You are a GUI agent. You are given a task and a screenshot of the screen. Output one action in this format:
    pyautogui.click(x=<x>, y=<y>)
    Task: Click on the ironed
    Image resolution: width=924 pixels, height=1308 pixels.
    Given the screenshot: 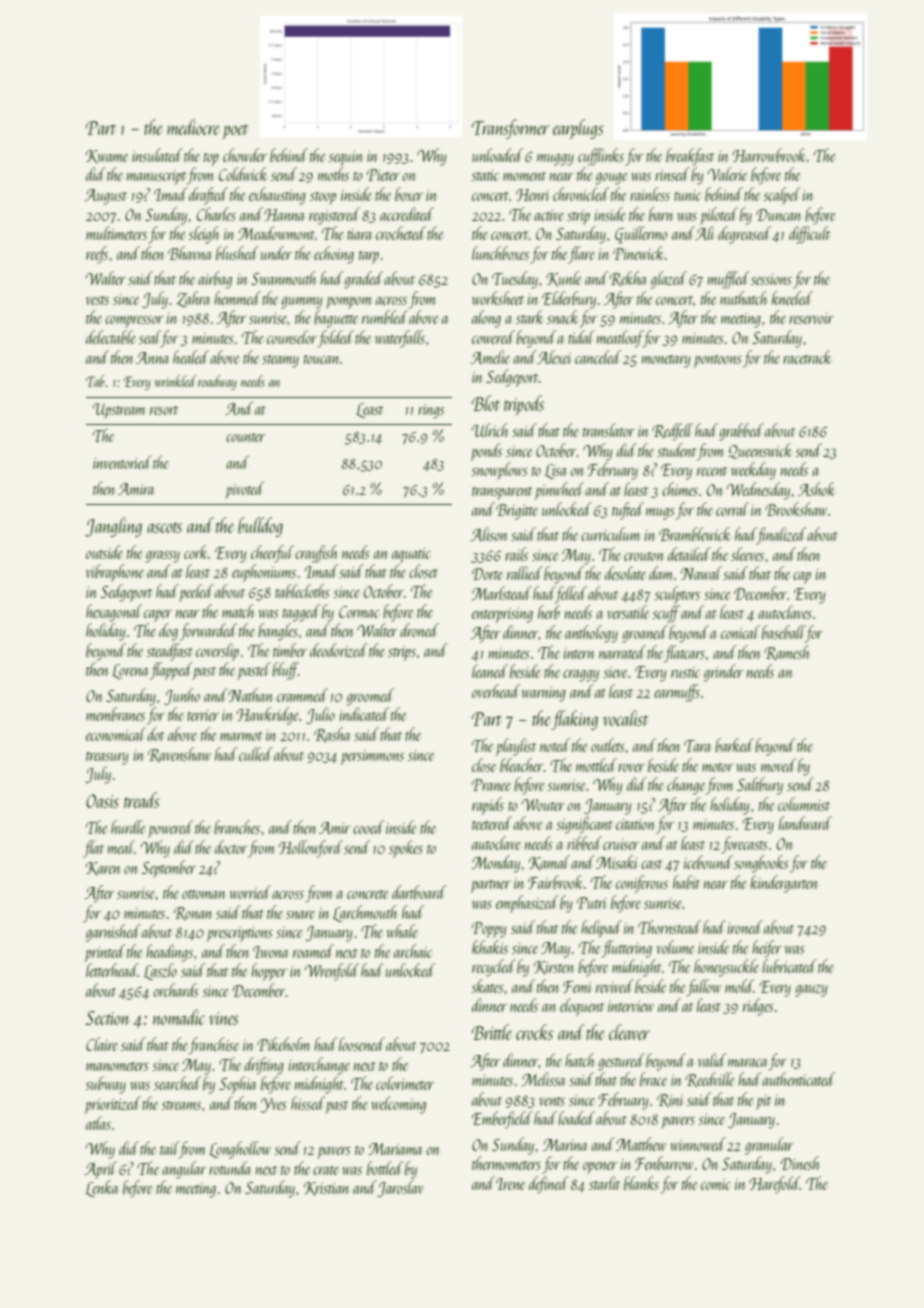 What is the action you would take?
    pyautogui.click(x=745, y=927)
